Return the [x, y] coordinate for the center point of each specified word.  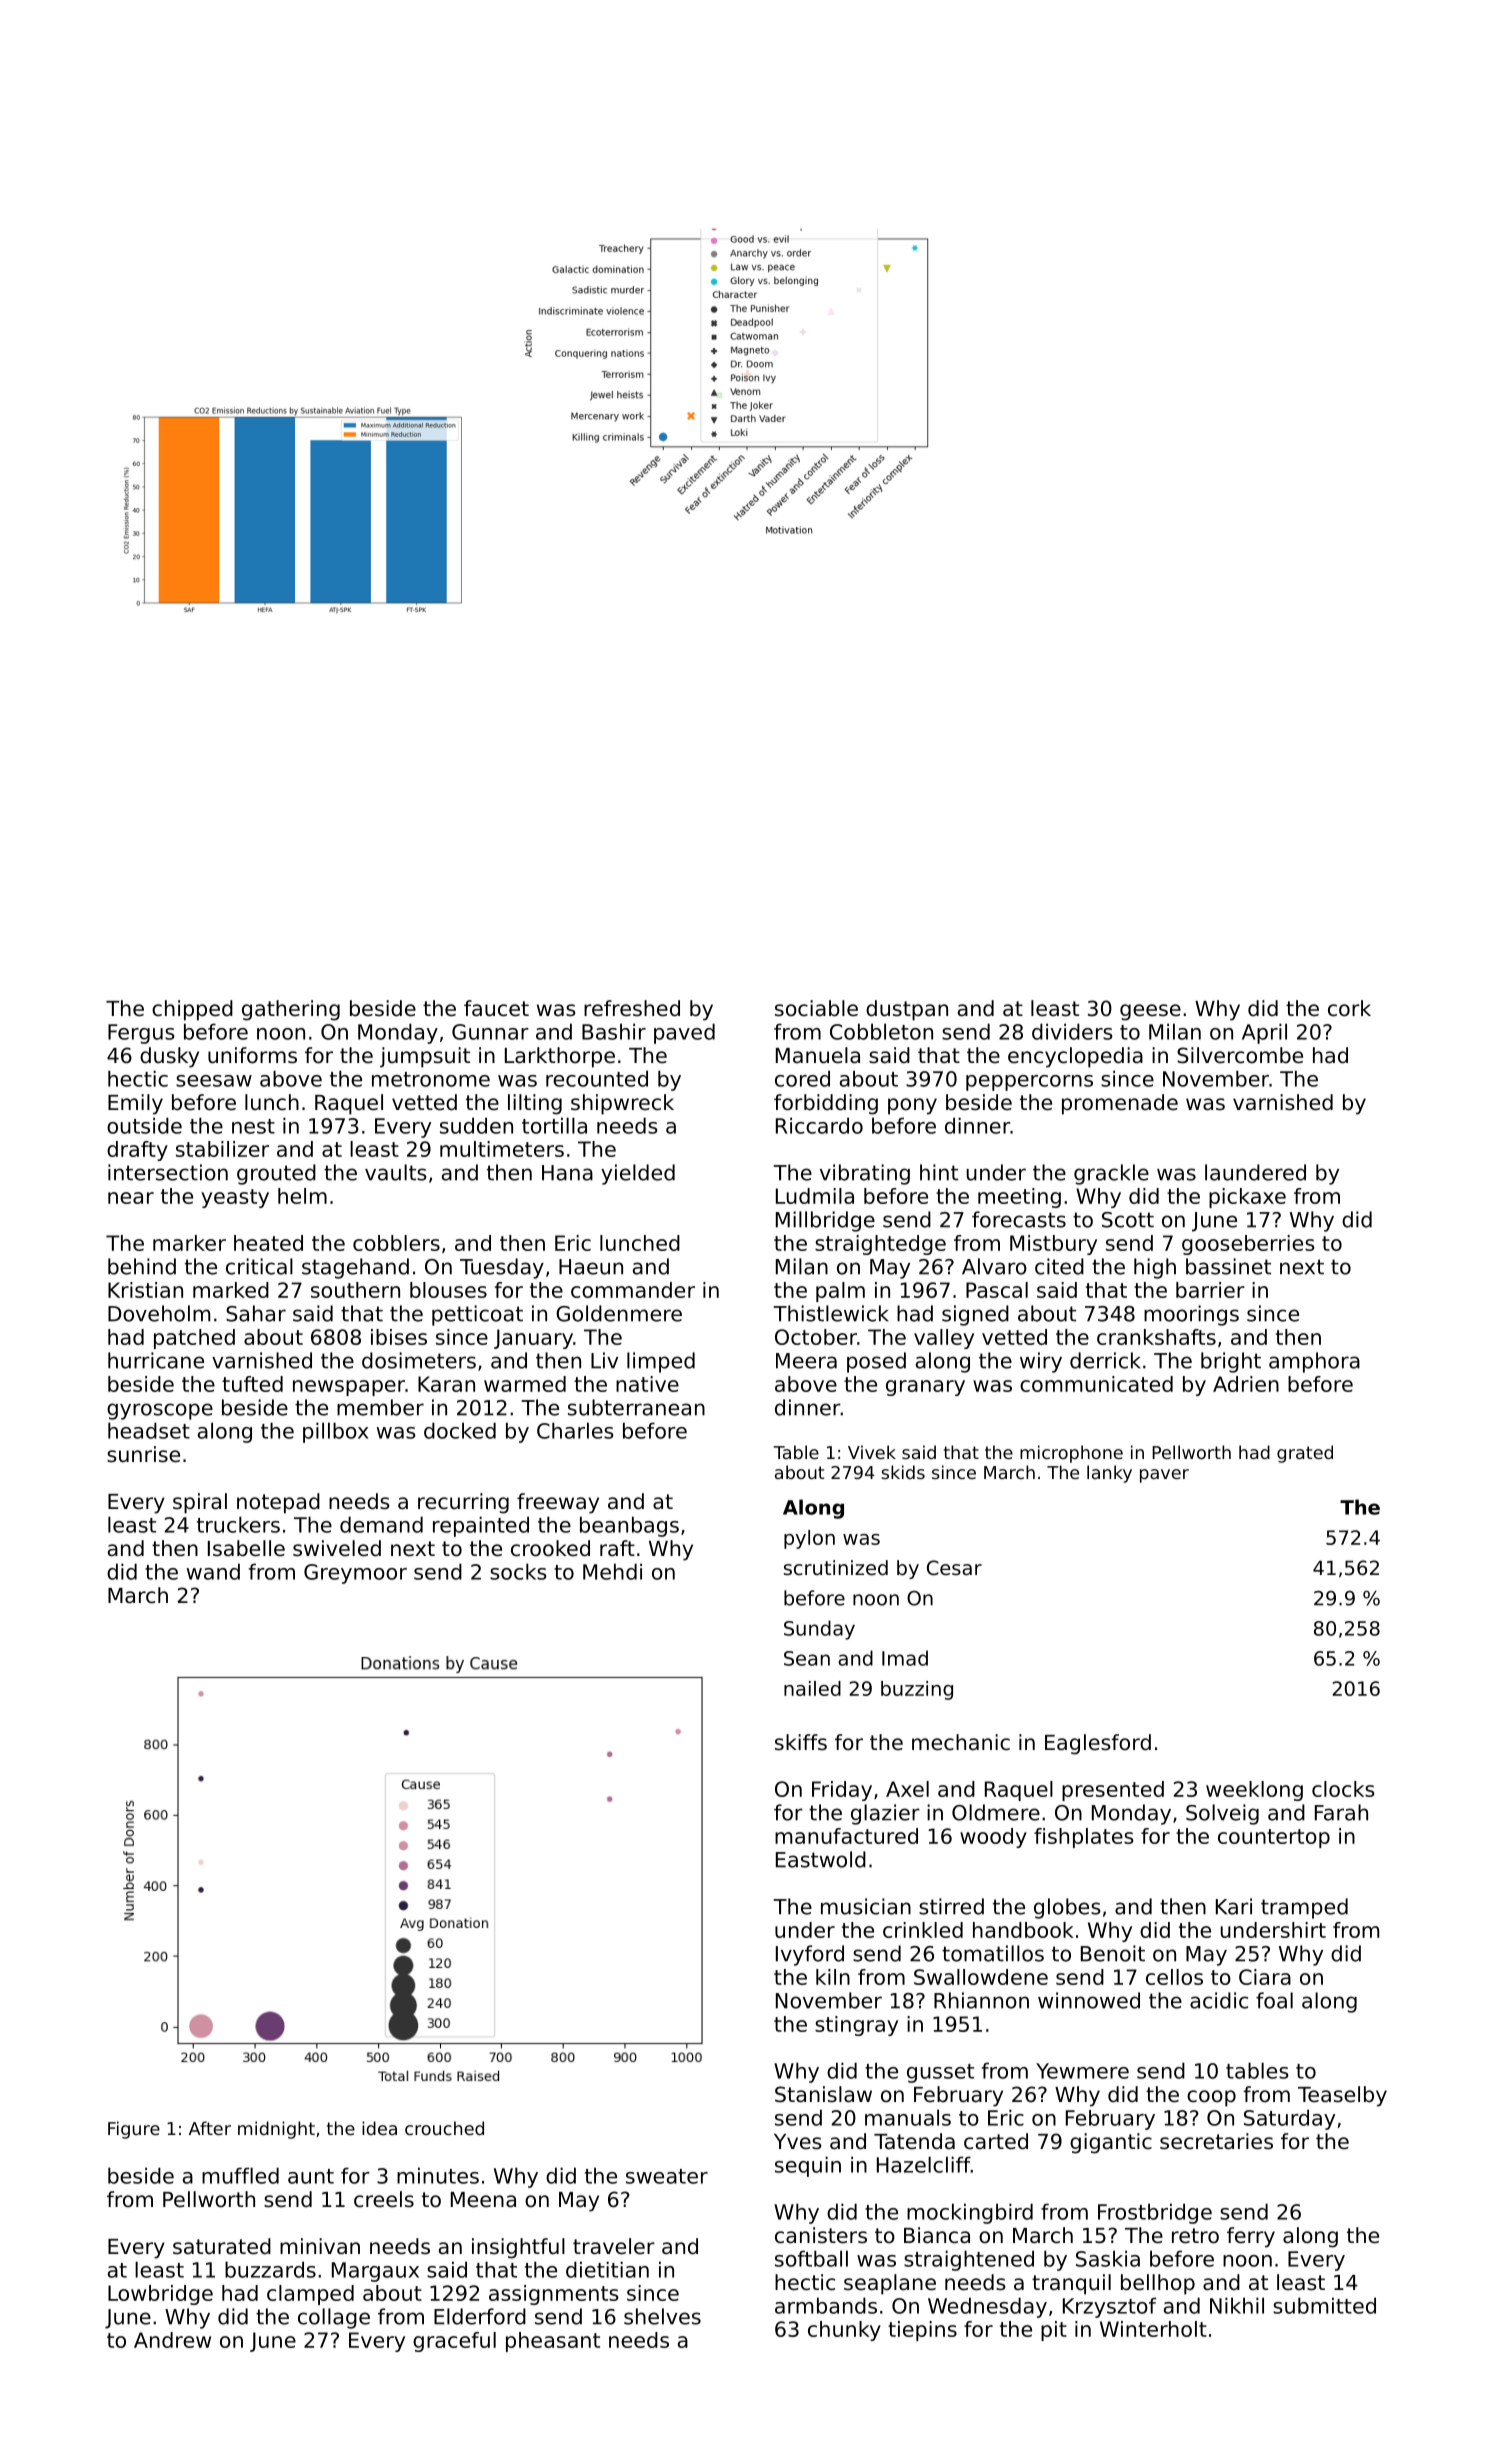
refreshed [632, 1008]
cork [1349, 1008]
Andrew [172, 2340]
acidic [1219, 2000]
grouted [276, 1174]
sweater [667, 2176]
